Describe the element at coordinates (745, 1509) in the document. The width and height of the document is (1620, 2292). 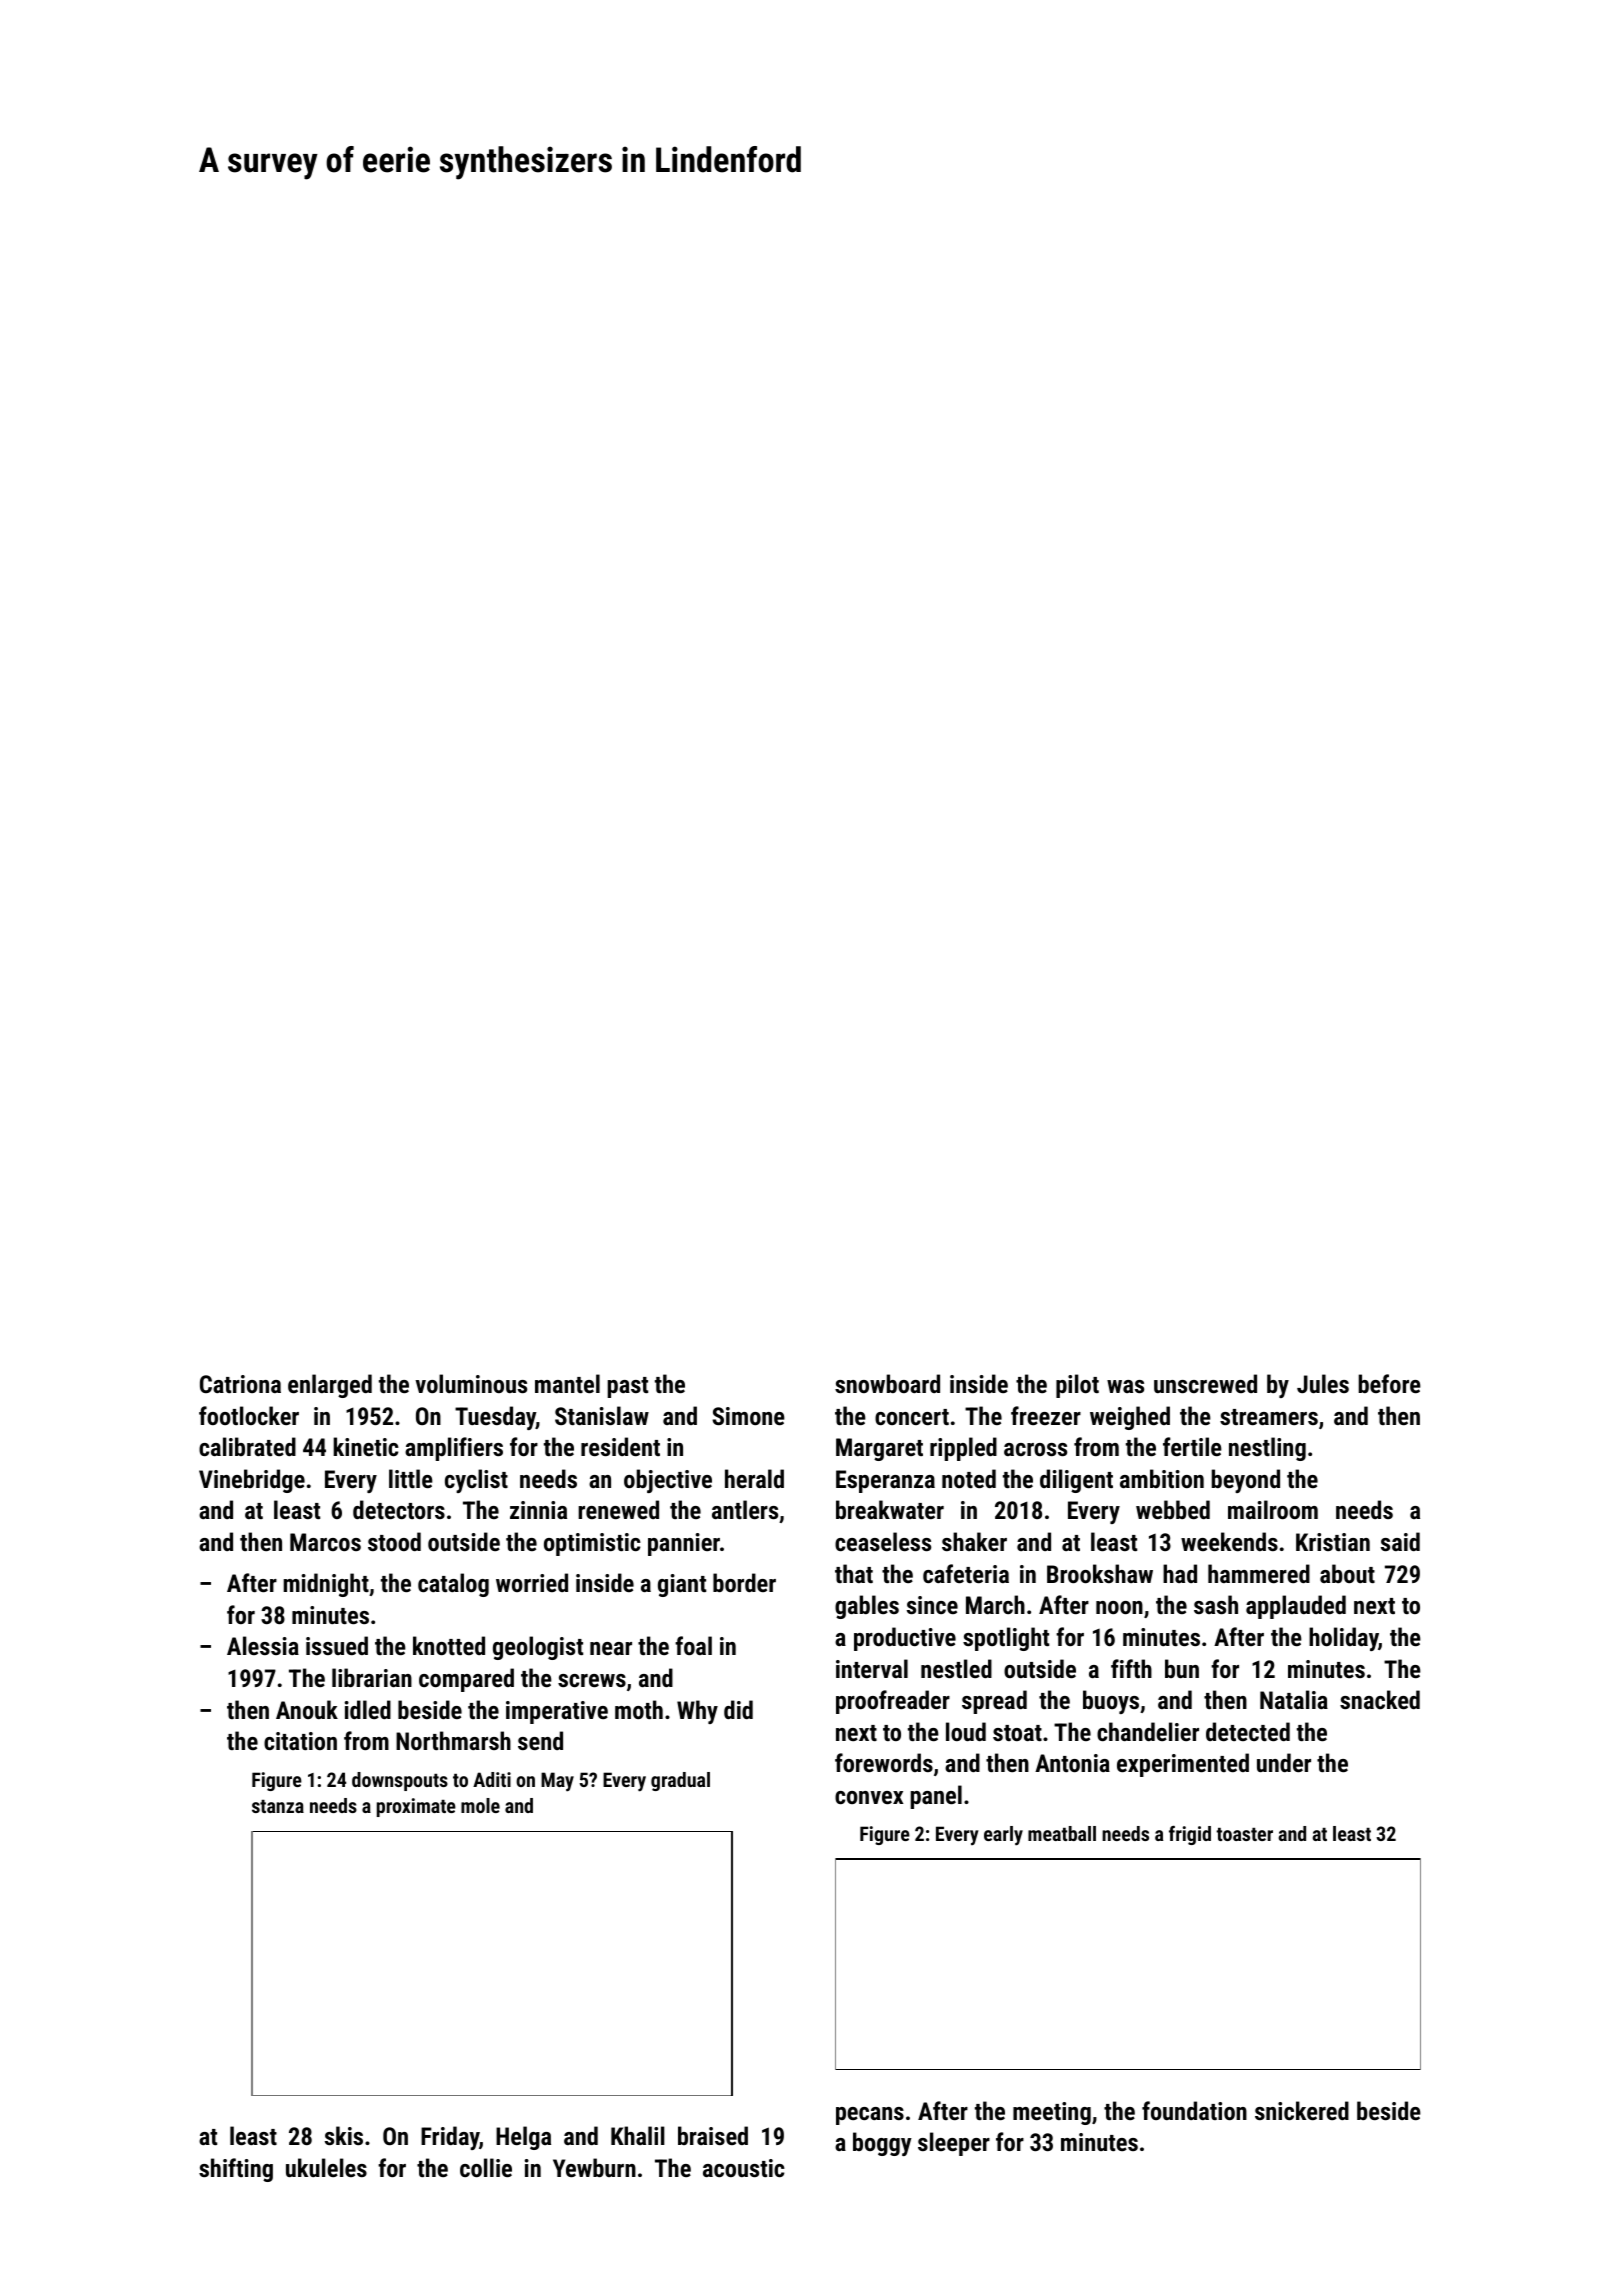
I see `antlers` at that location.
